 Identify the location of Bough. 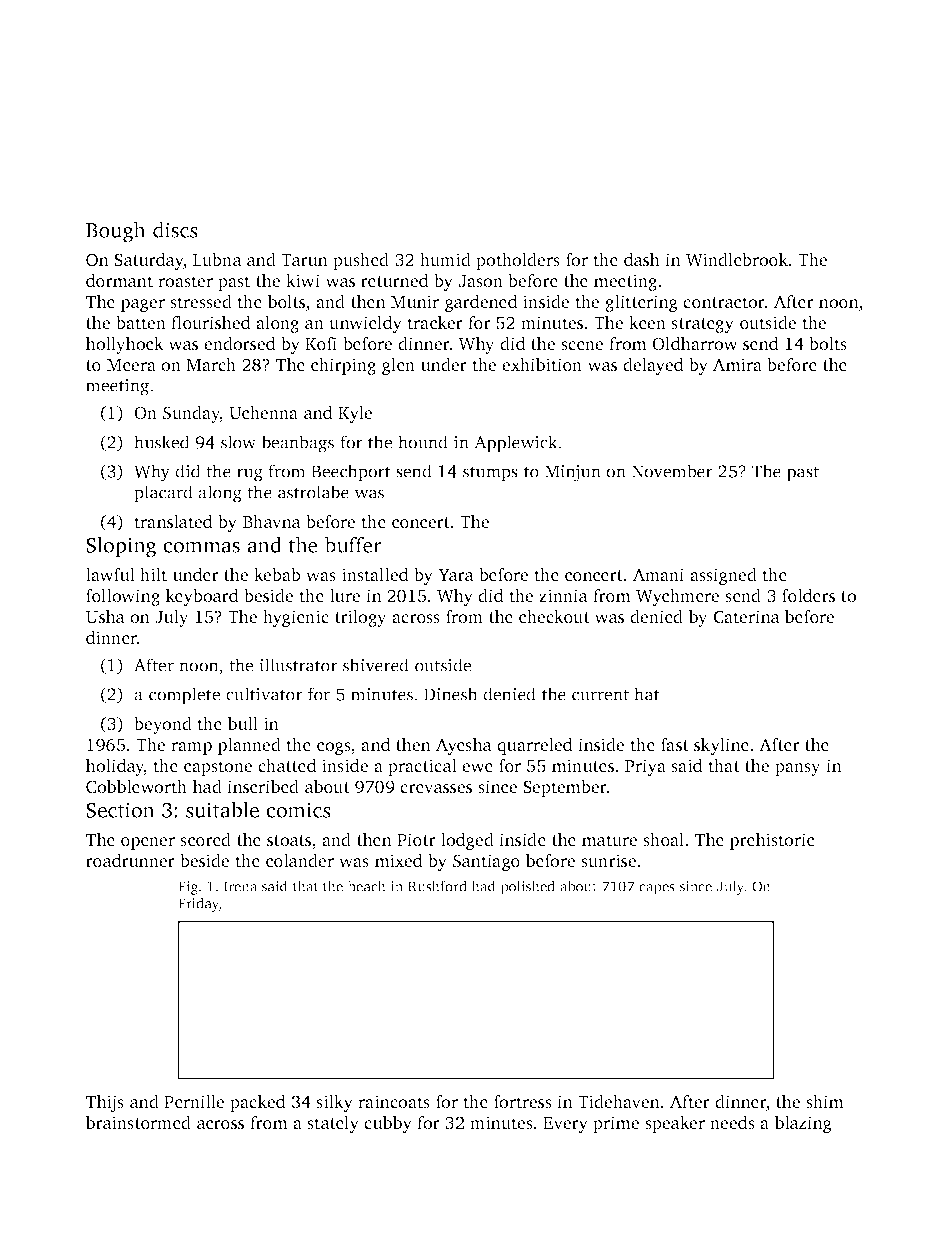
(116, 232).
